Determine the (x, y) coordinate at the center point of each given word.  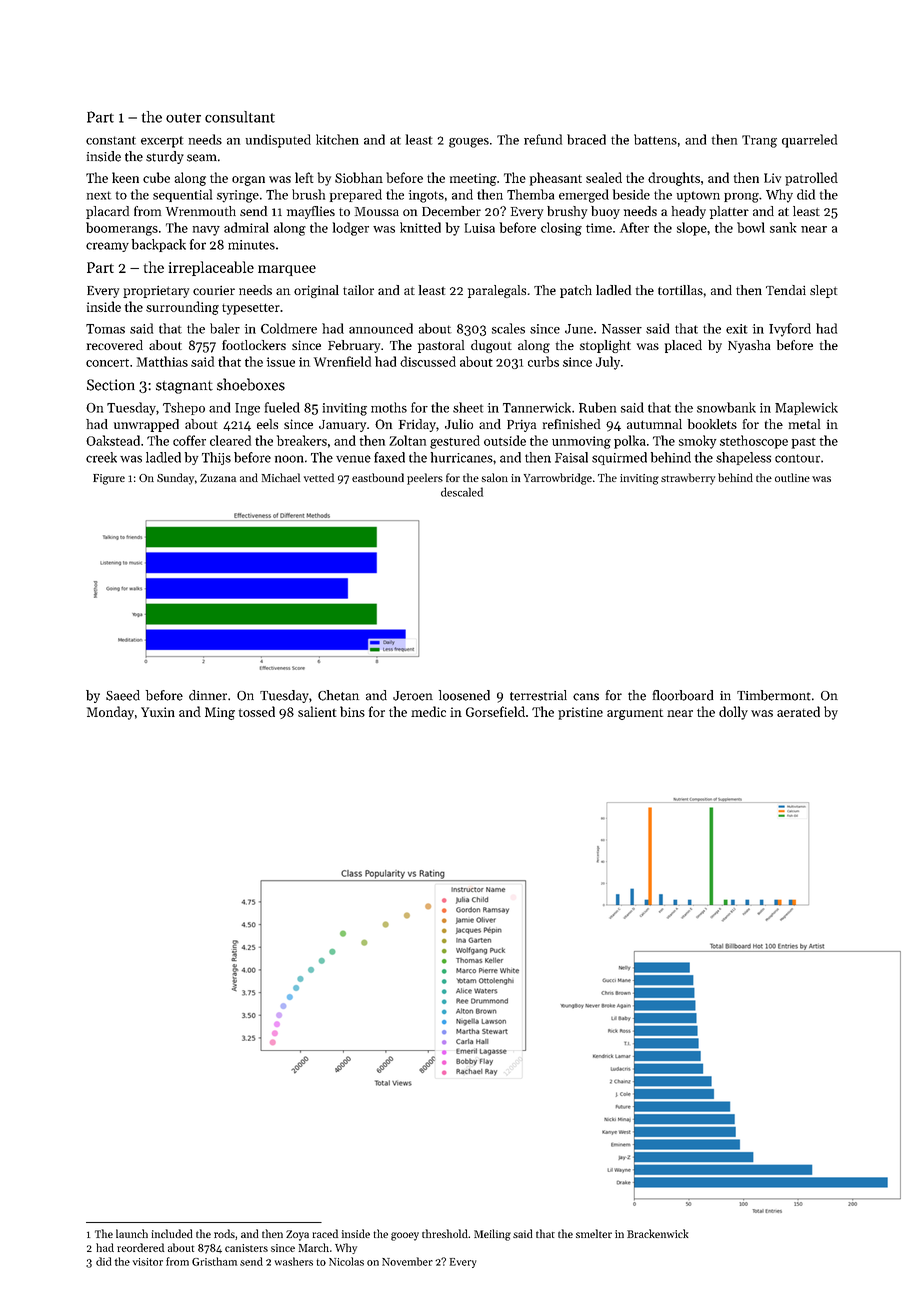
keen (125, 177)
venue (353, 459)
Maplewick (806, 408)
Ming (220, 713)
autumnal (654, 424)
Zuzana (218, 478)
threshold (445, 1233)
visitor (148, 1262)
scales (508, 328)
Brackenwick (657, 1233)
